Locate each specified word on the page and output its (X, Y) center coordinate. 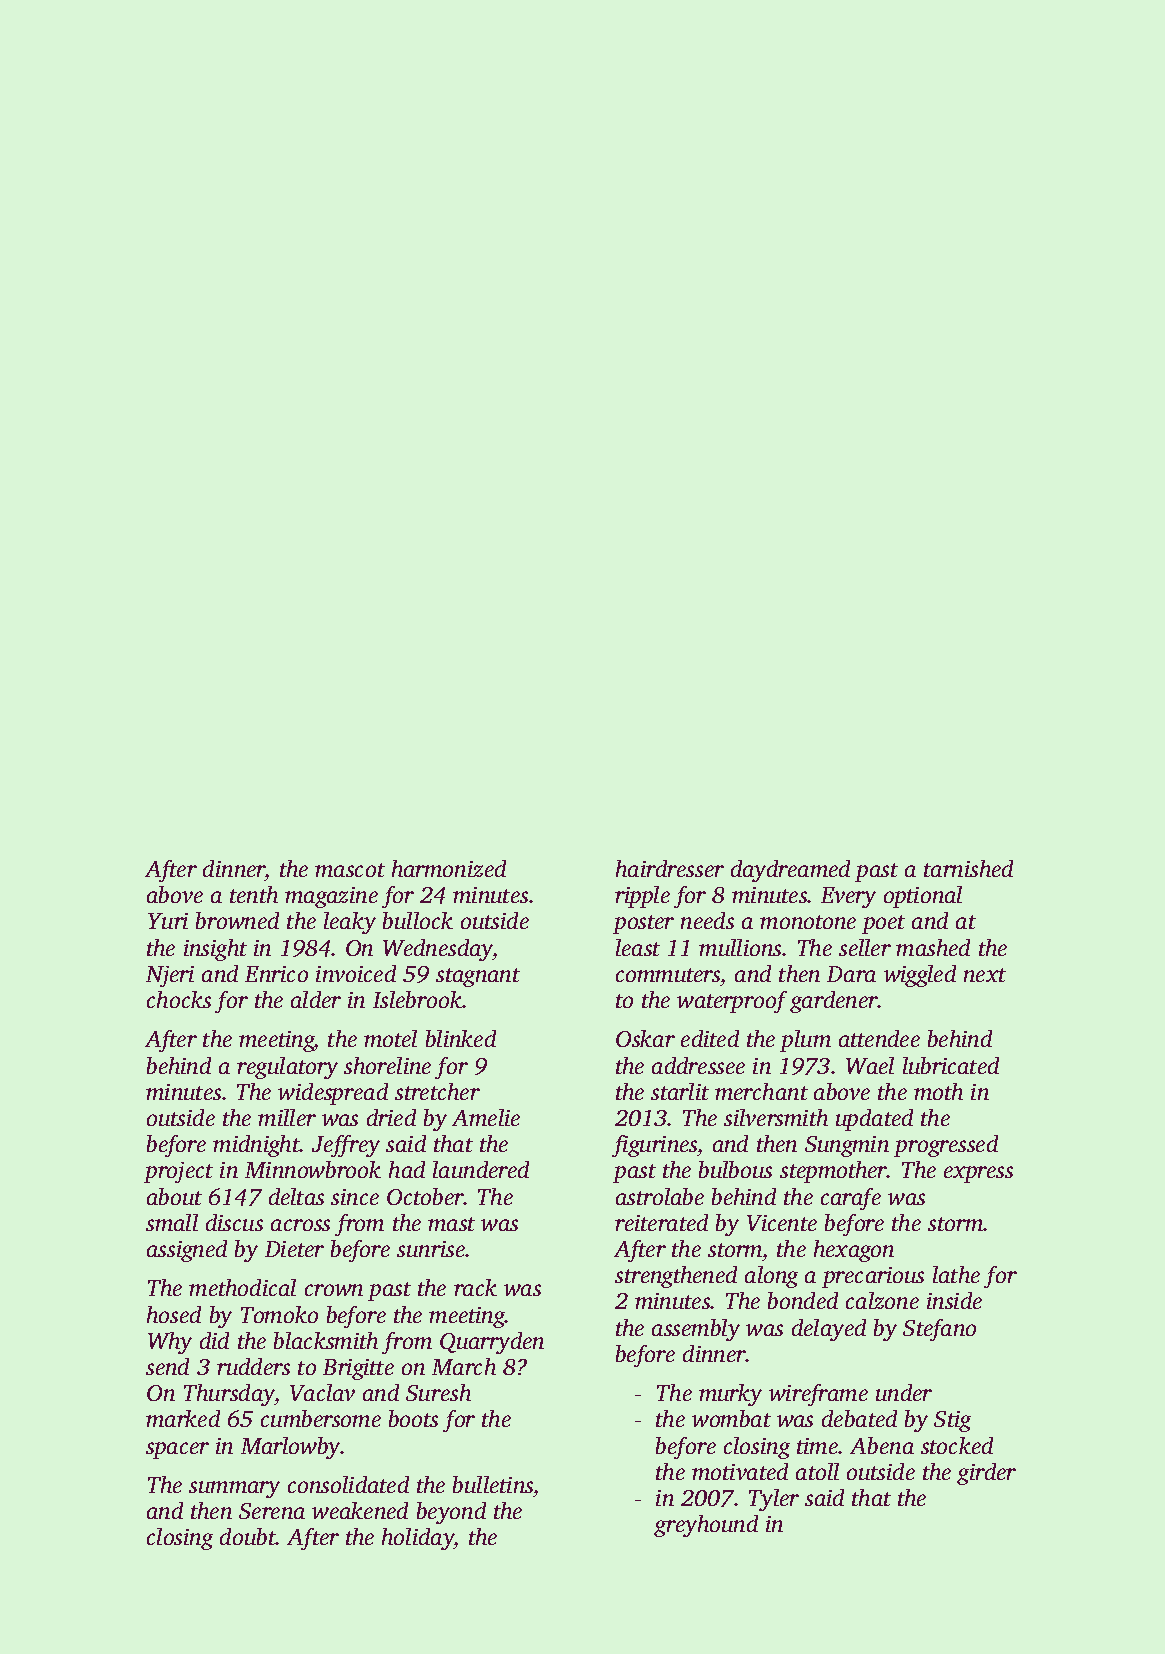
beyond (451, 1513)
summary (234, 1489)
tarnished (968, 868)
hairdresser (670, 868)
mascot (350, 870)
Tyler (774, 1500)
